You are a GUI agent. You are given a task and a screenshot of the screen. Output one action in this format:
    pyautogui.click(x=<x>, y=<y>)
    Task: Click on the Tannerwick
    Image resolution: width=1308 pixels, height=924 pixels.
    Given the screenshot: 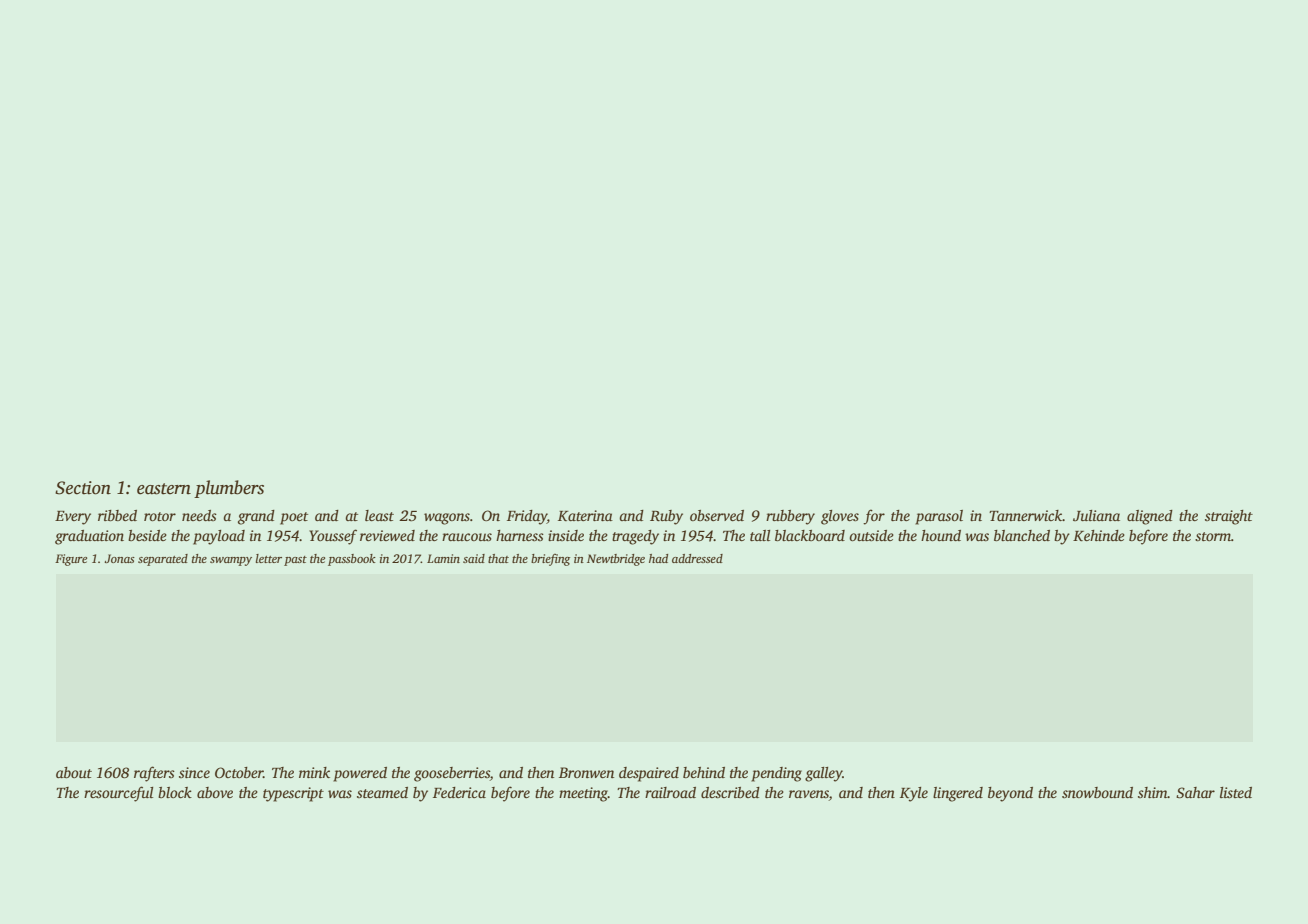 What is the action you would take?
    pyautogui.click(x=1025, y=515)
